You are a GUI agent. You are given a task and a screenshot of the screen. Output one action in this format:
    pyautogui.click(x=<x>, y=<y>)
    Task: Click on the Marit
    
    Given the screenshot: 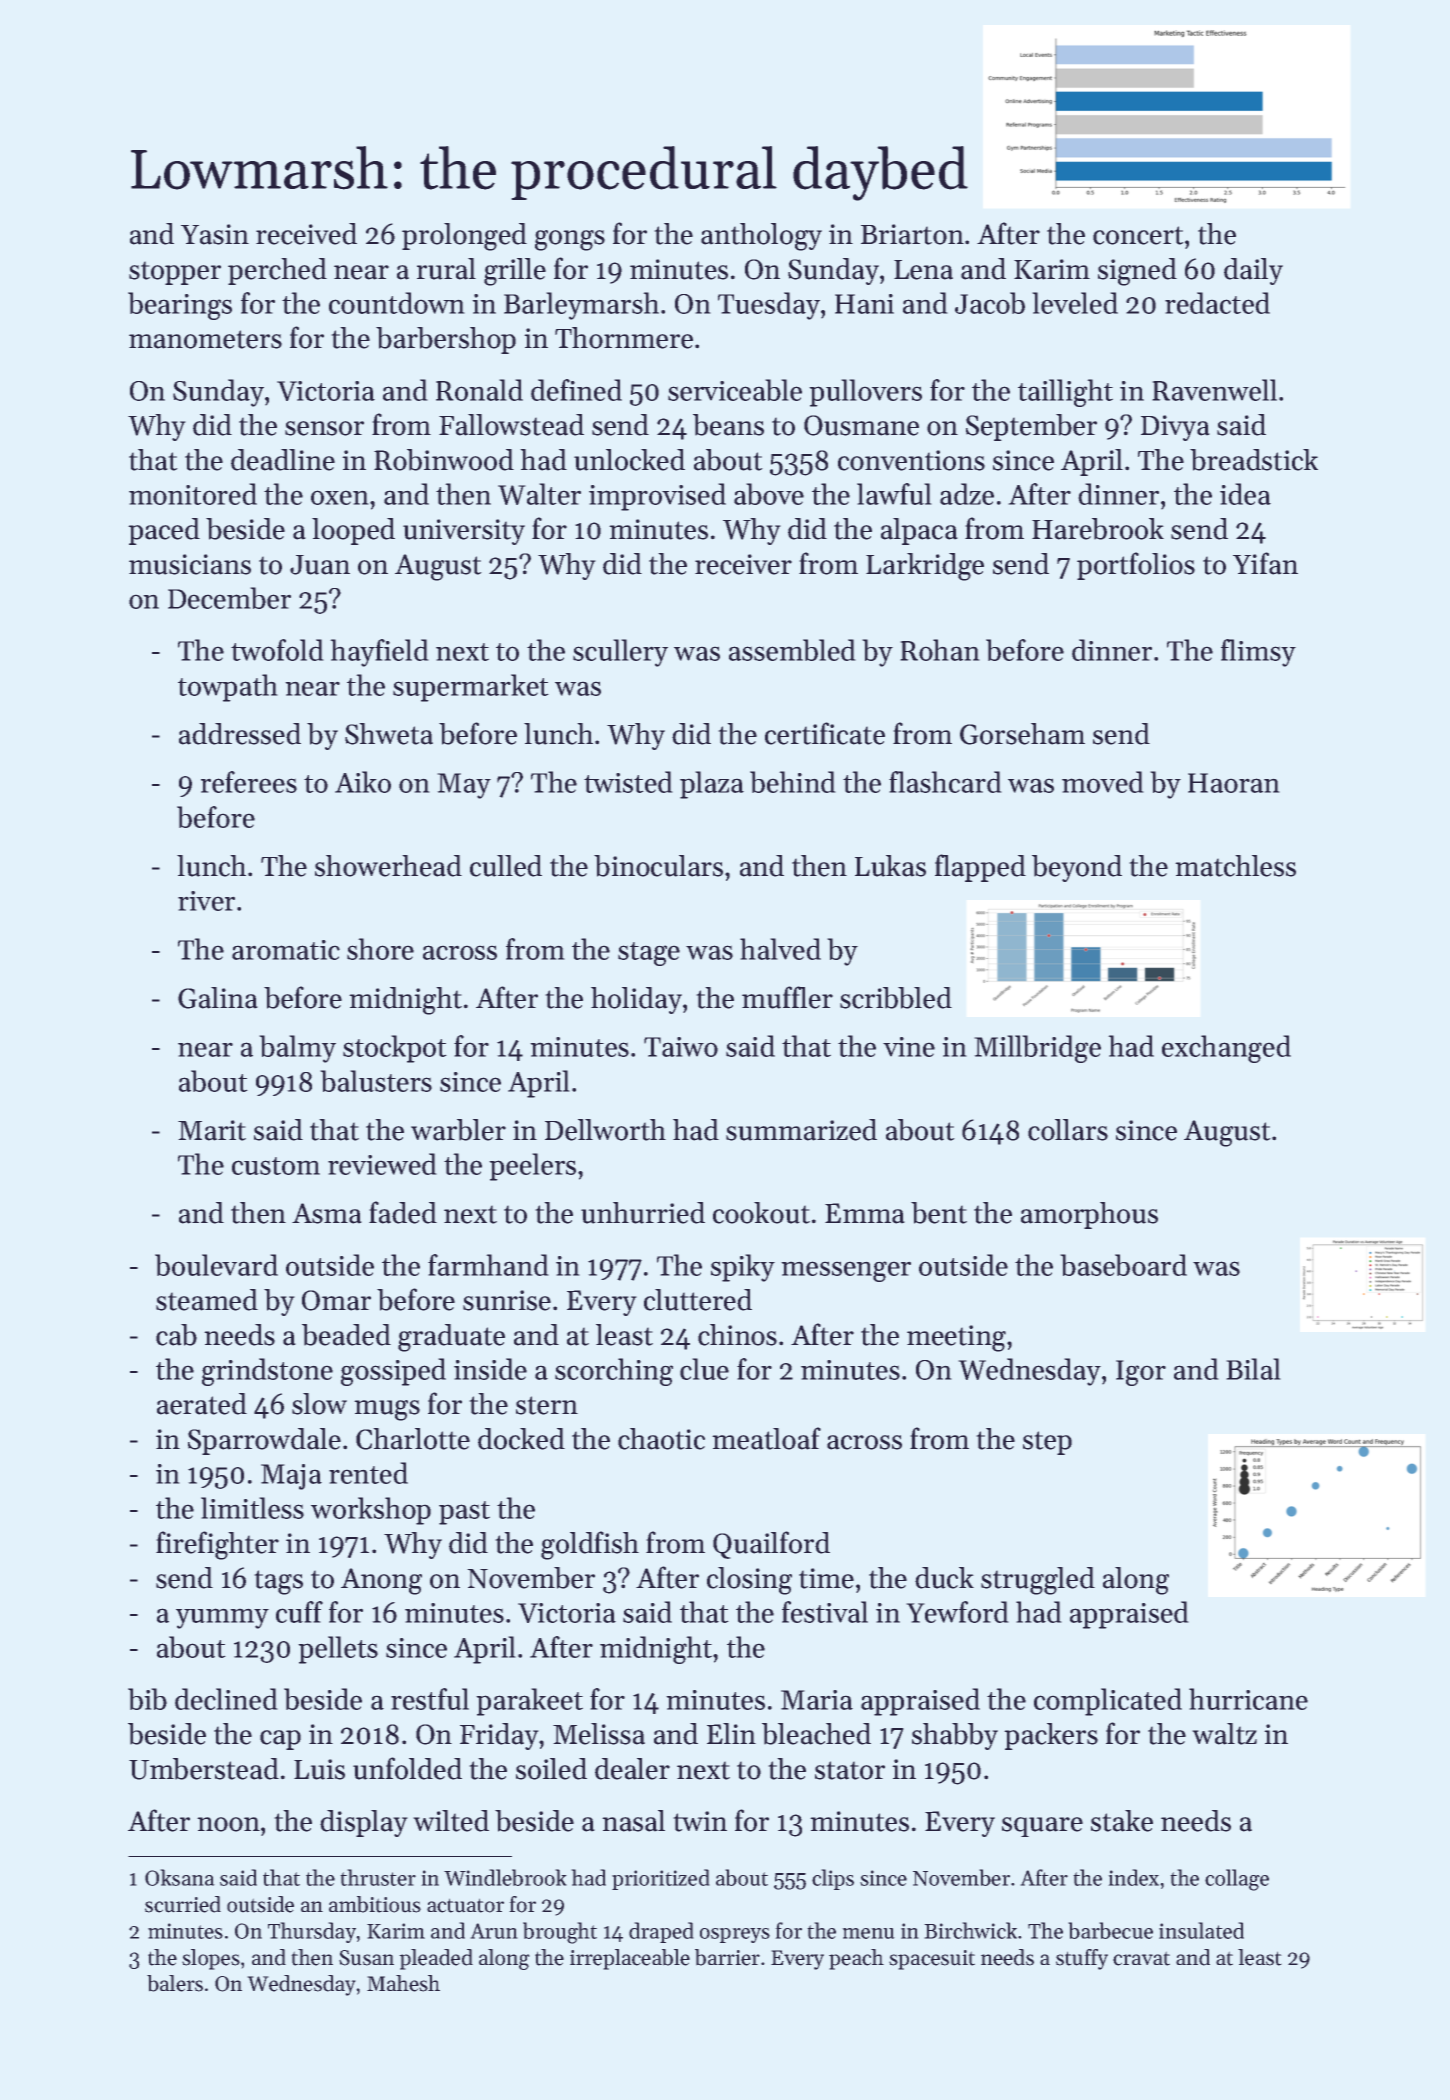 What is the action you would take?
    pyautogui.click(x=212, y=1130)
